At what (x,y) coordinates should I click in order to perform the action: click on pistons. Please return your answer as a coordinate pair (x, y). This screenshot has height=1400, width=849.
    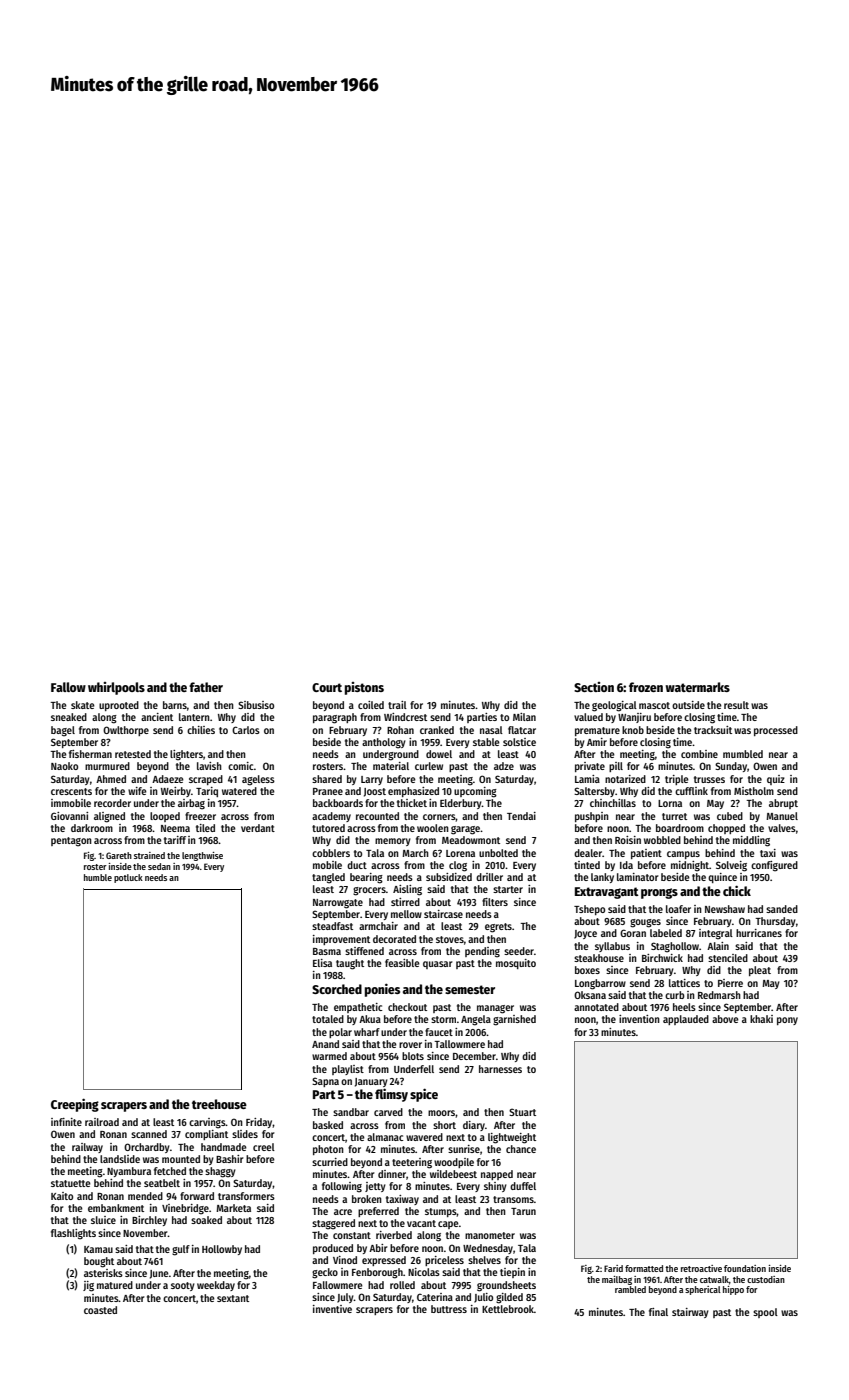
    Looking at the image, I should click on (364, 688).
